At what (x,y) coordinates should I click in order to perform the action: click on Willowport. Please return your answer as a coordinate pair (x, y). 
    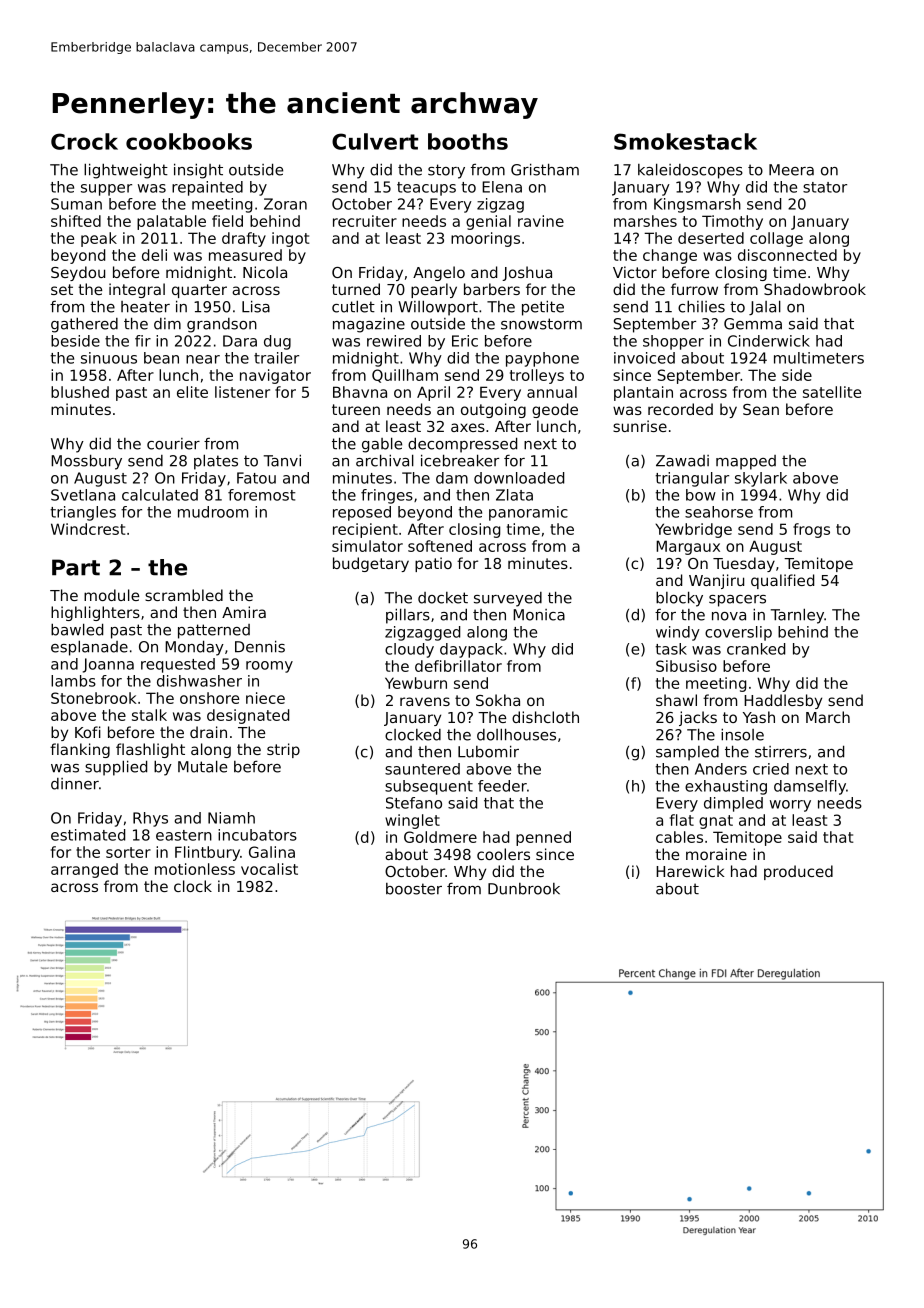
    Looking at the image, I should click on (438, 308).
